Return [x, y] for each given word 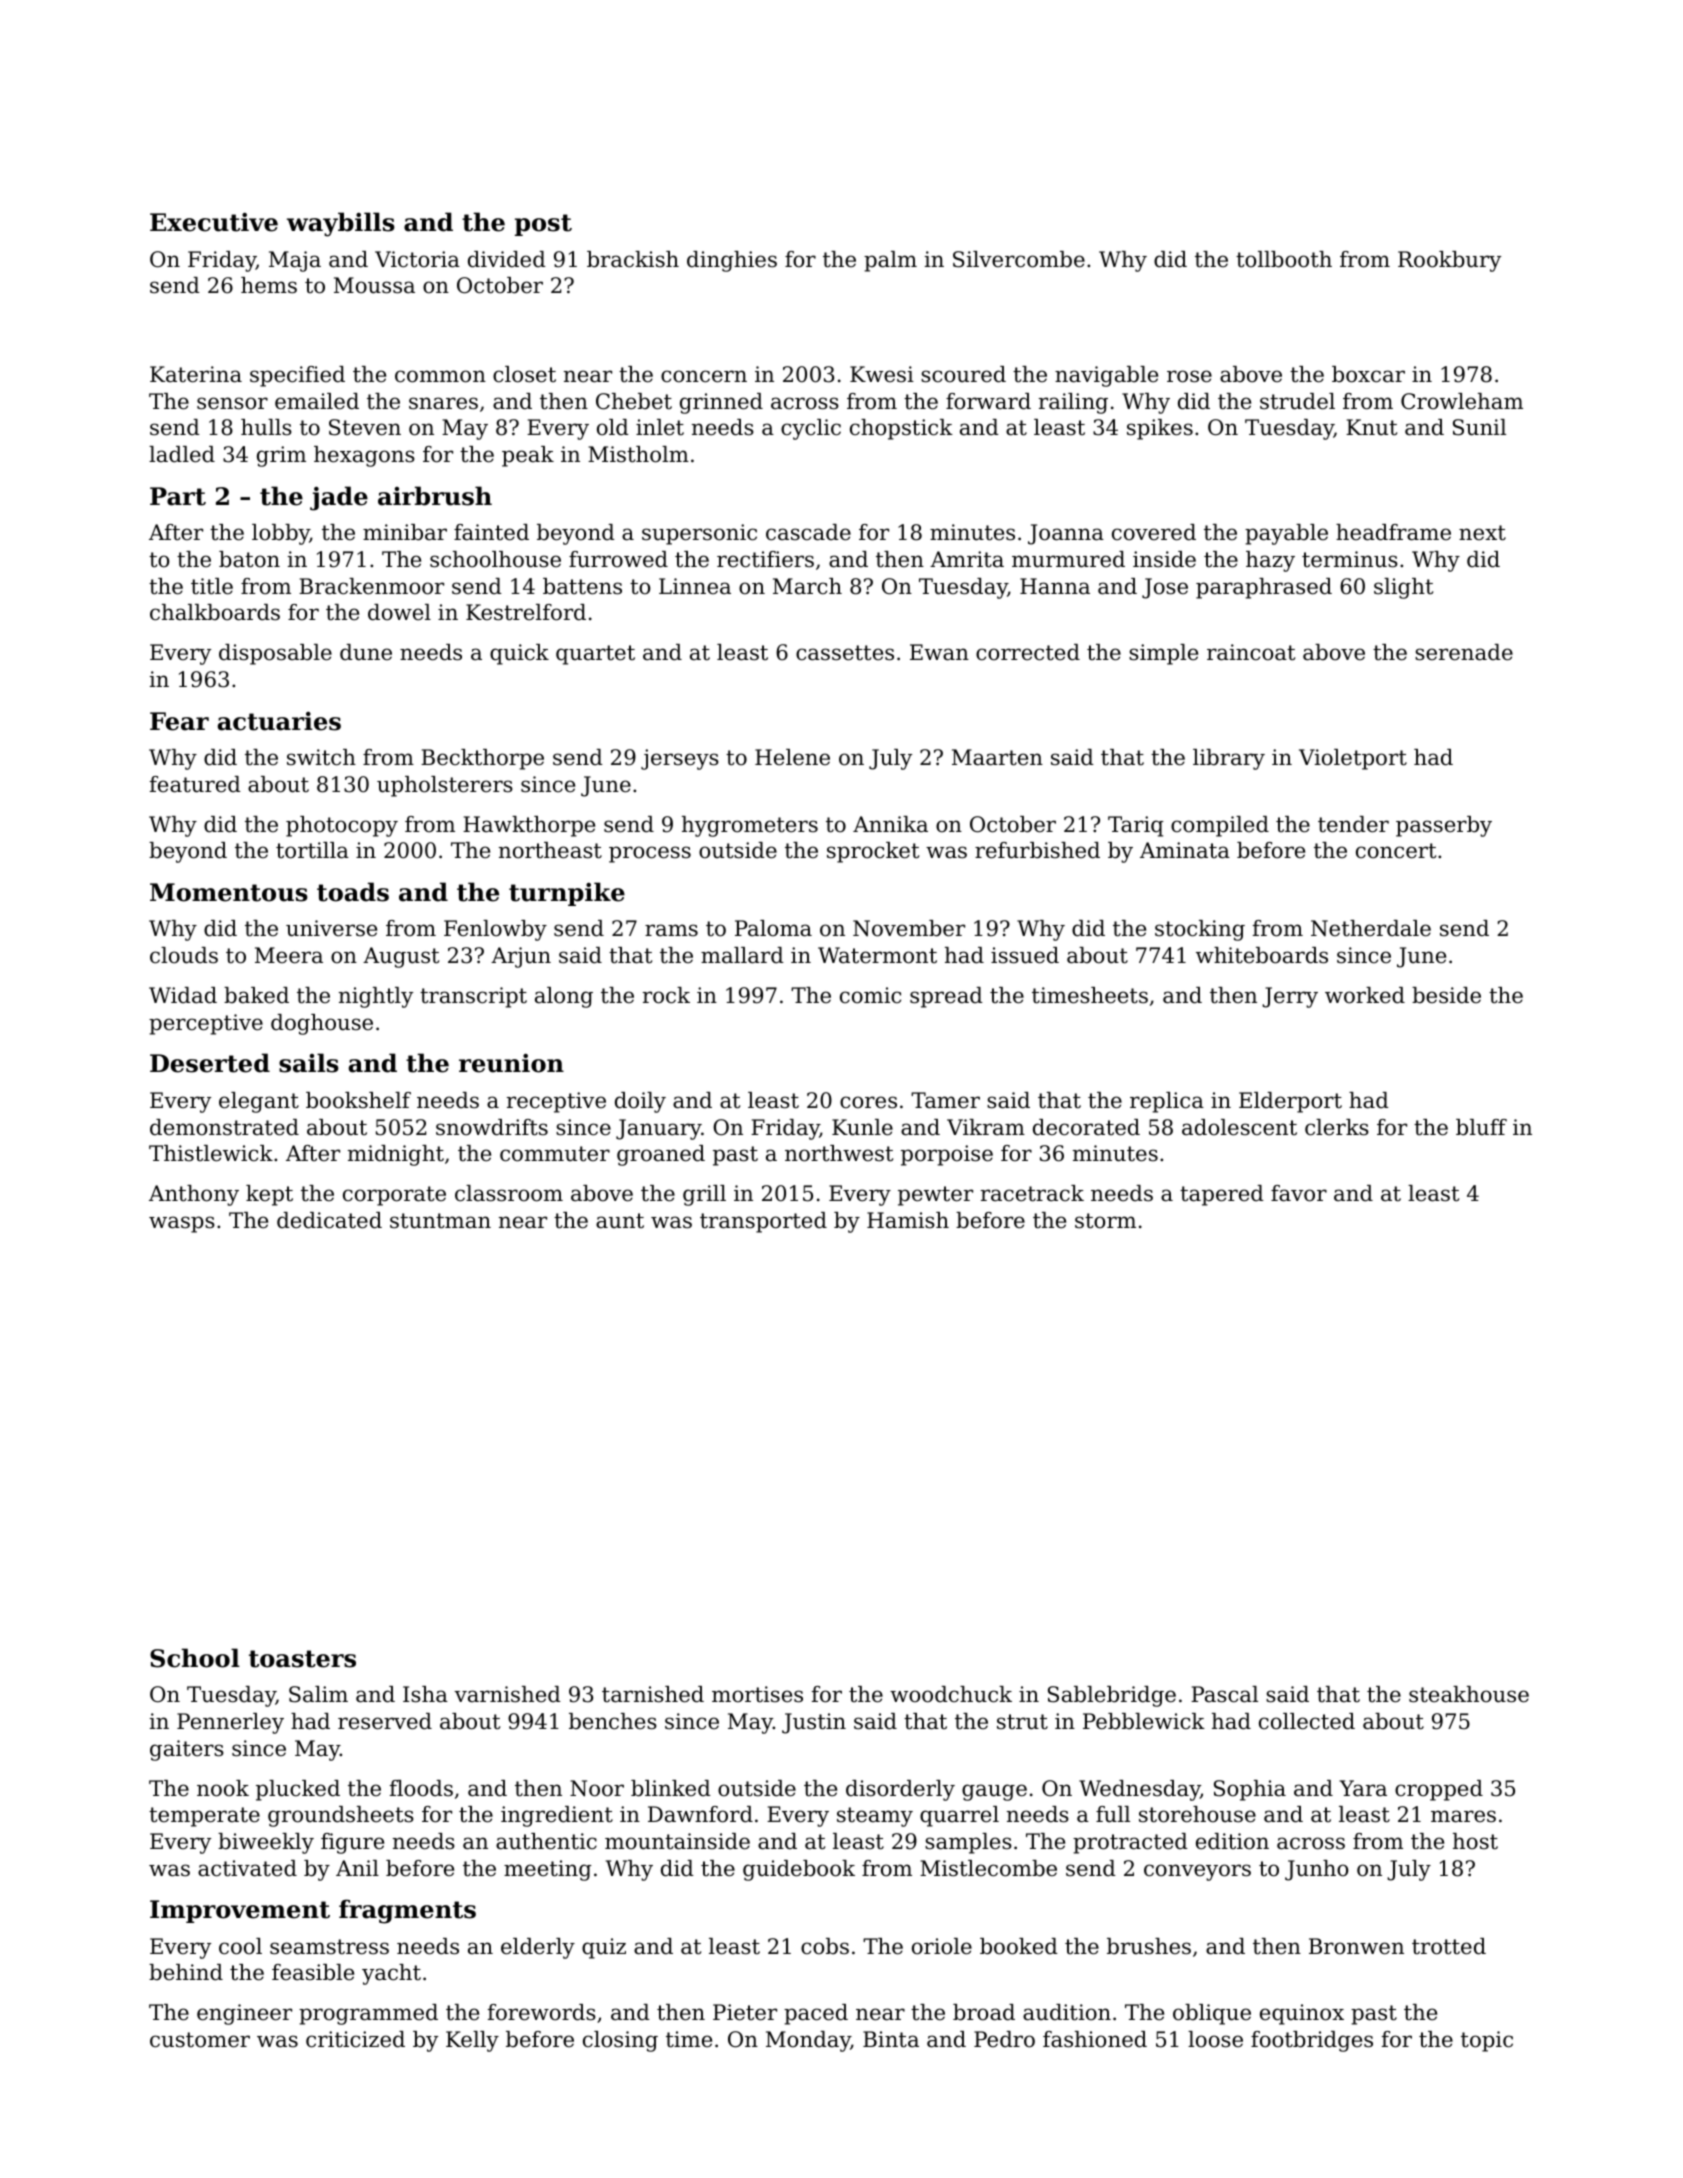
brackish [633, 259]
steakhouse [1469, 1694]
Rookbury [1449, 261]
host [1475, 1841]
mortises [757, 1694]
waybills [341, 224]
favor [1299, 1193]
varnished [507, 1694]
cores [868, 1102]
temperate [204, 1817]
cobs [825, 1946]
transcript [473, 997]
